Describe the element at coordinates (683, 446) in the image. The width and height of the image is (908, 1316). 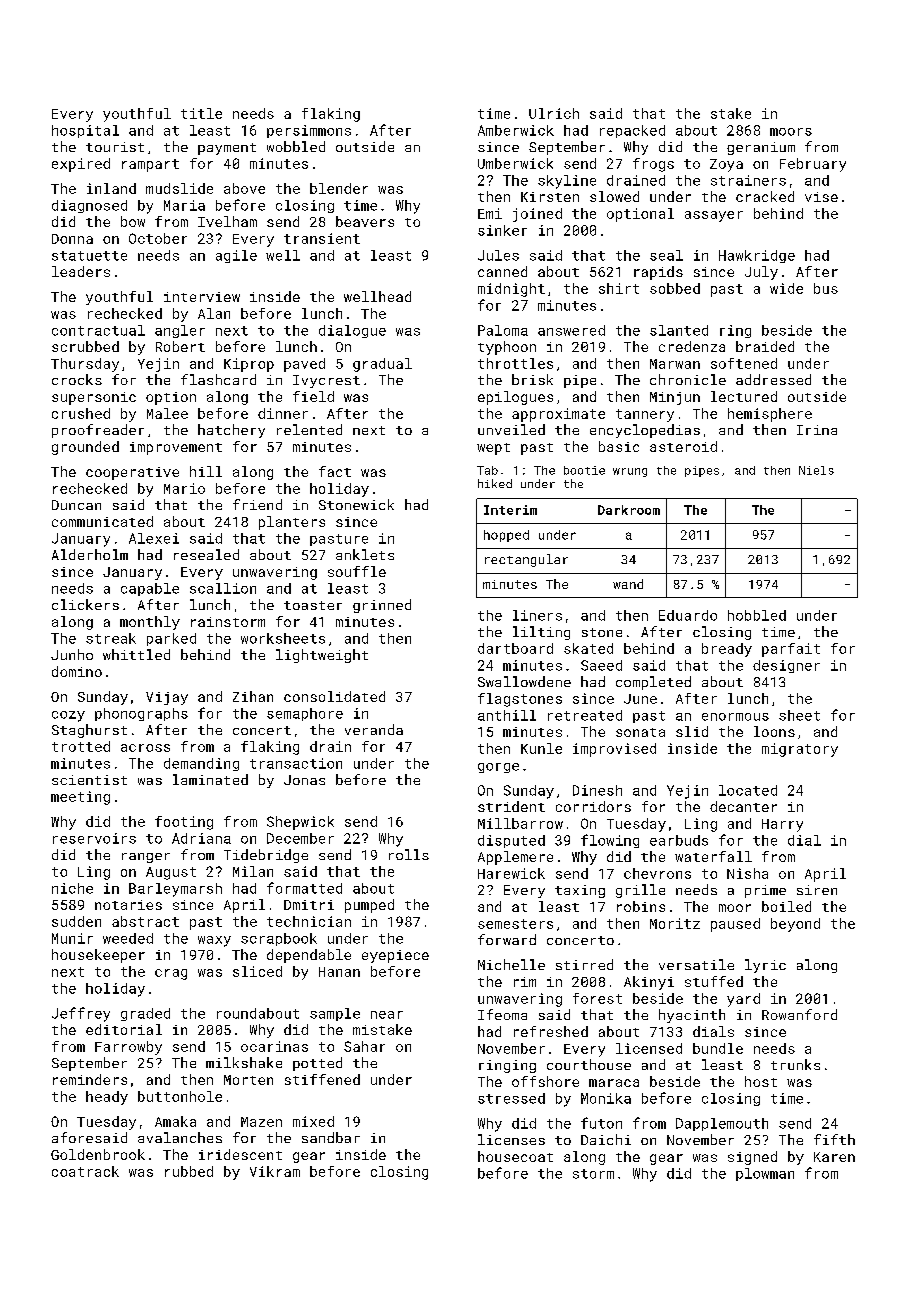
I see `asteroid` at that location.
